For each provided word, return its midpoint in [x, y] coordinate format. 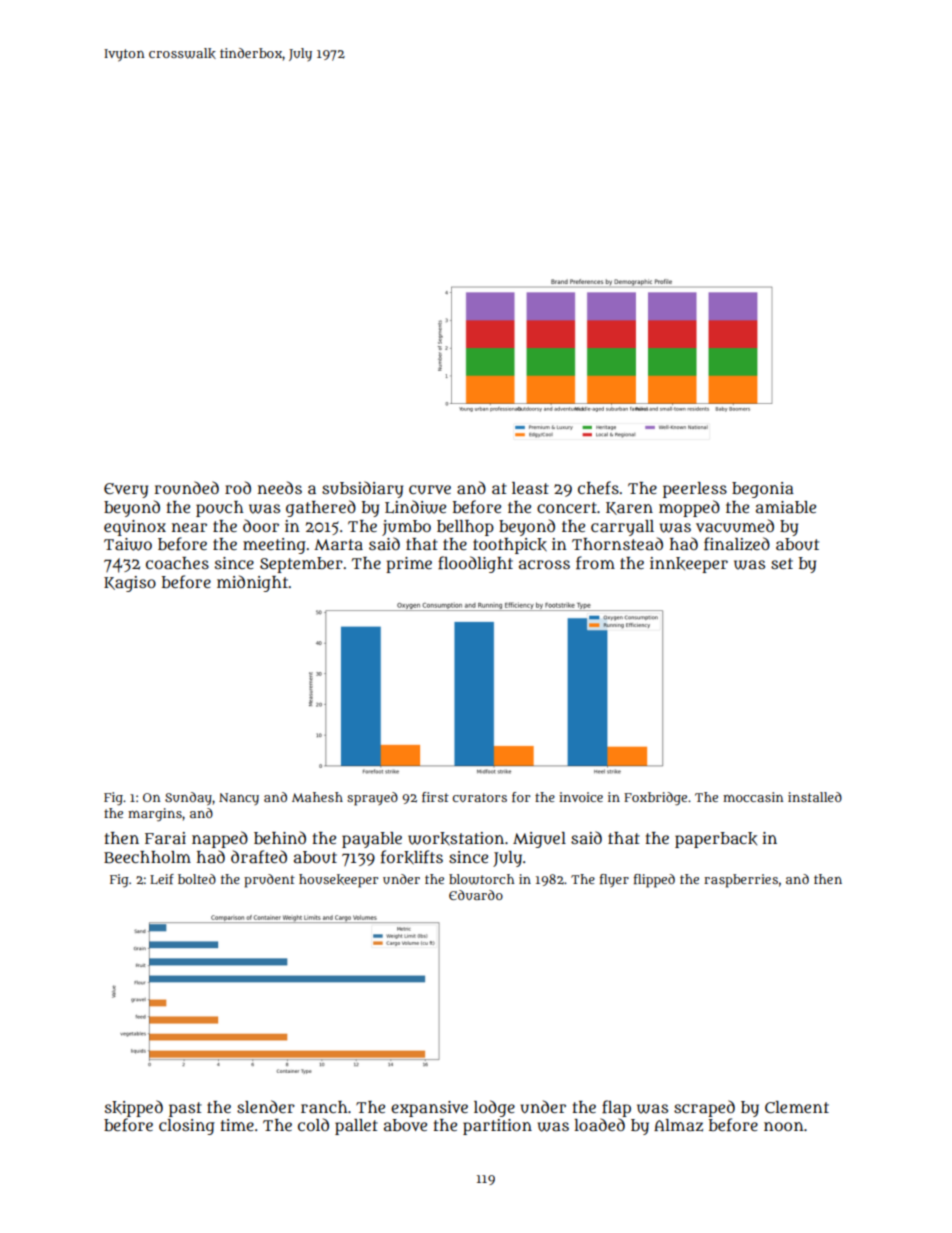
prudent [269, 881]
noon [784, 1126]
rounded [186, 488]
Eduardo [476, 895]
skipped [134, 1108]
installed [815, 797]
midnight [252, 583]
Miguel [539, 840]
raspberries [741, 881]
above [405, 1125]
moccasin [753, 797]
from [595, 563]
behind [280, 837]
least [530, 488]
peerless [695, 490]
